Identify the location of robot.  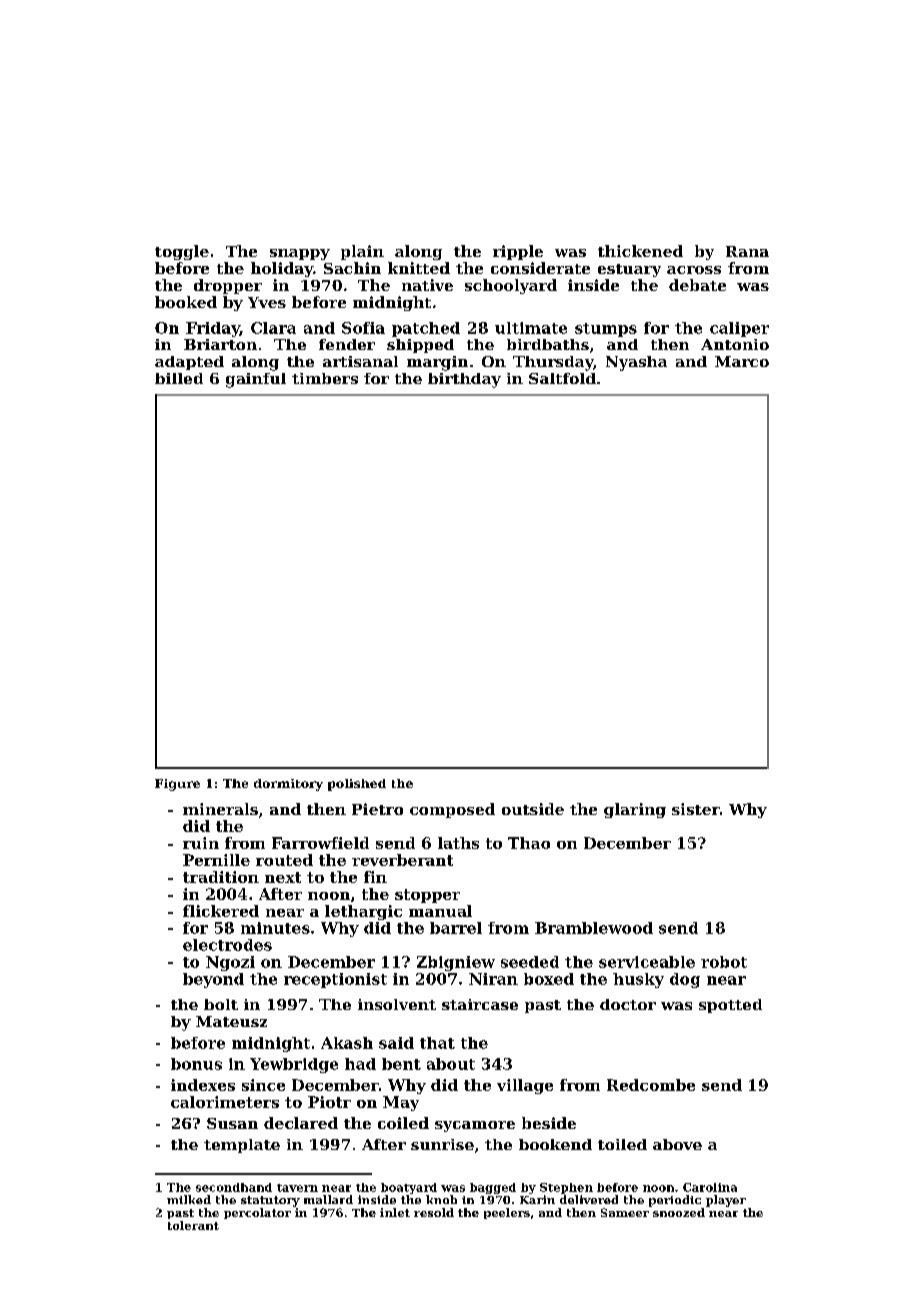
(724, 962).
